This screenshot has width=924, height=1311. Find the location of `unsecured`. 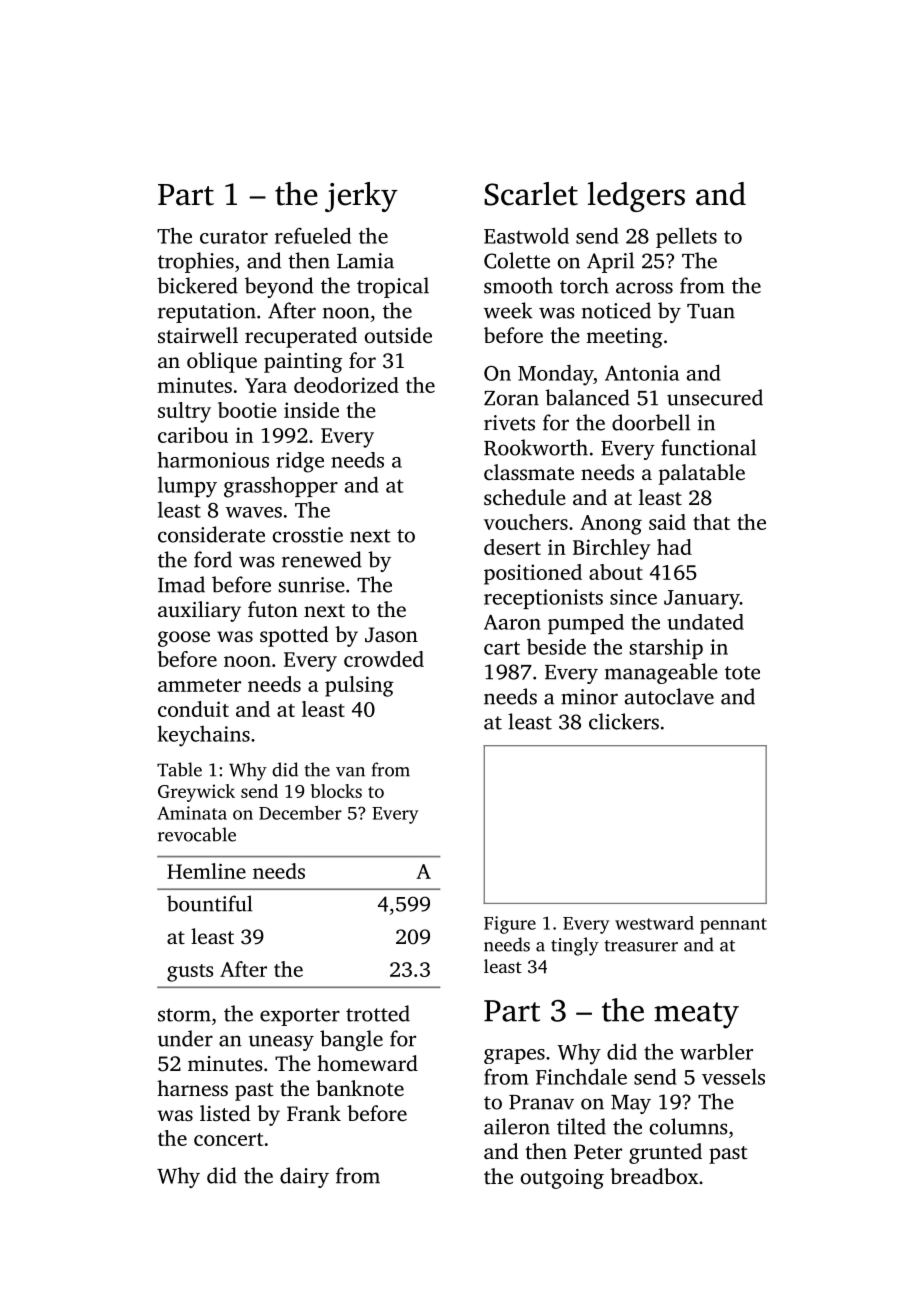

unsecured is located at coordinates (715, 397).
